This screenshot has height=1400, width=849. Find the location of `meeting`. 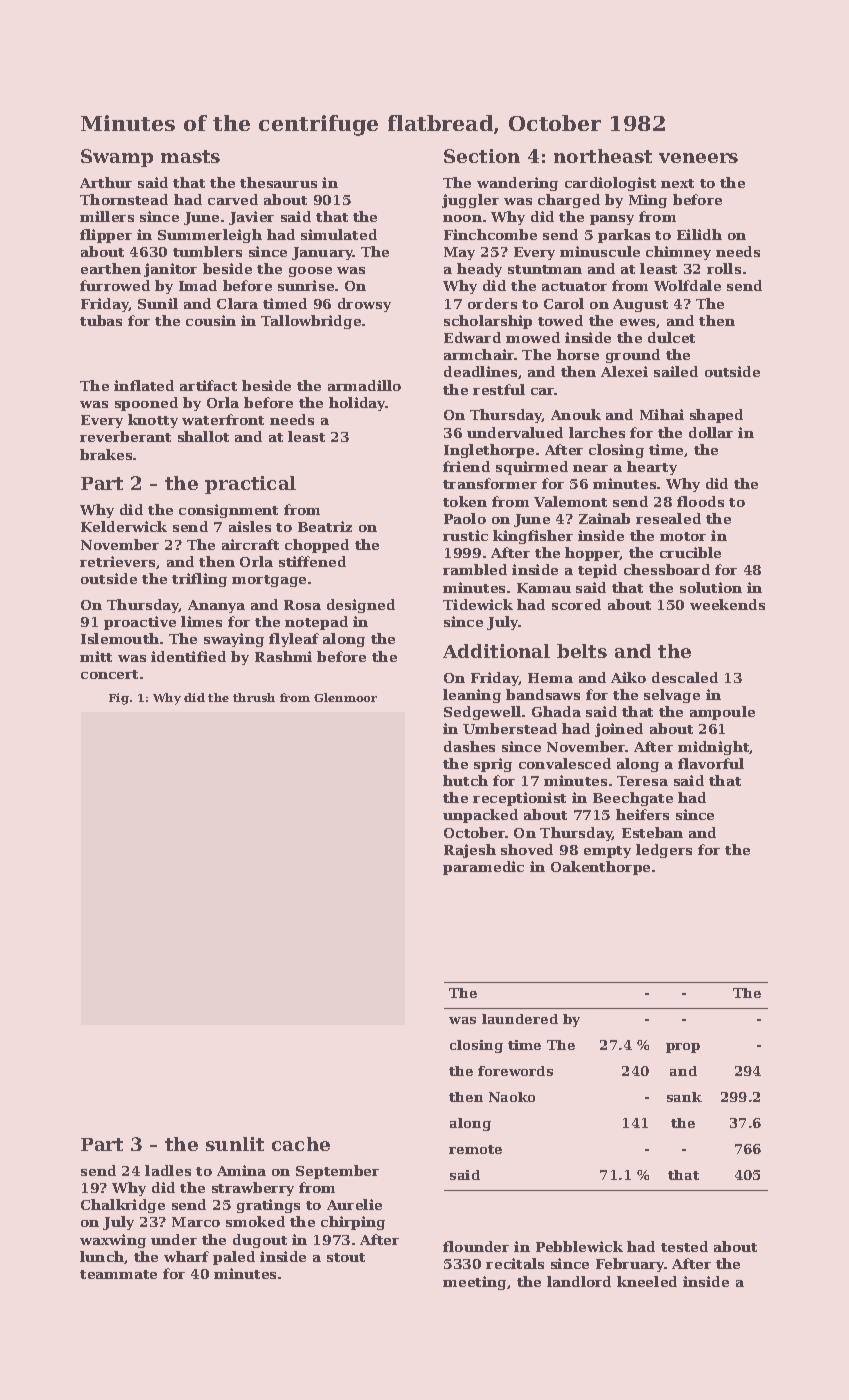

meeting is located at coordinates (474, 1283).
